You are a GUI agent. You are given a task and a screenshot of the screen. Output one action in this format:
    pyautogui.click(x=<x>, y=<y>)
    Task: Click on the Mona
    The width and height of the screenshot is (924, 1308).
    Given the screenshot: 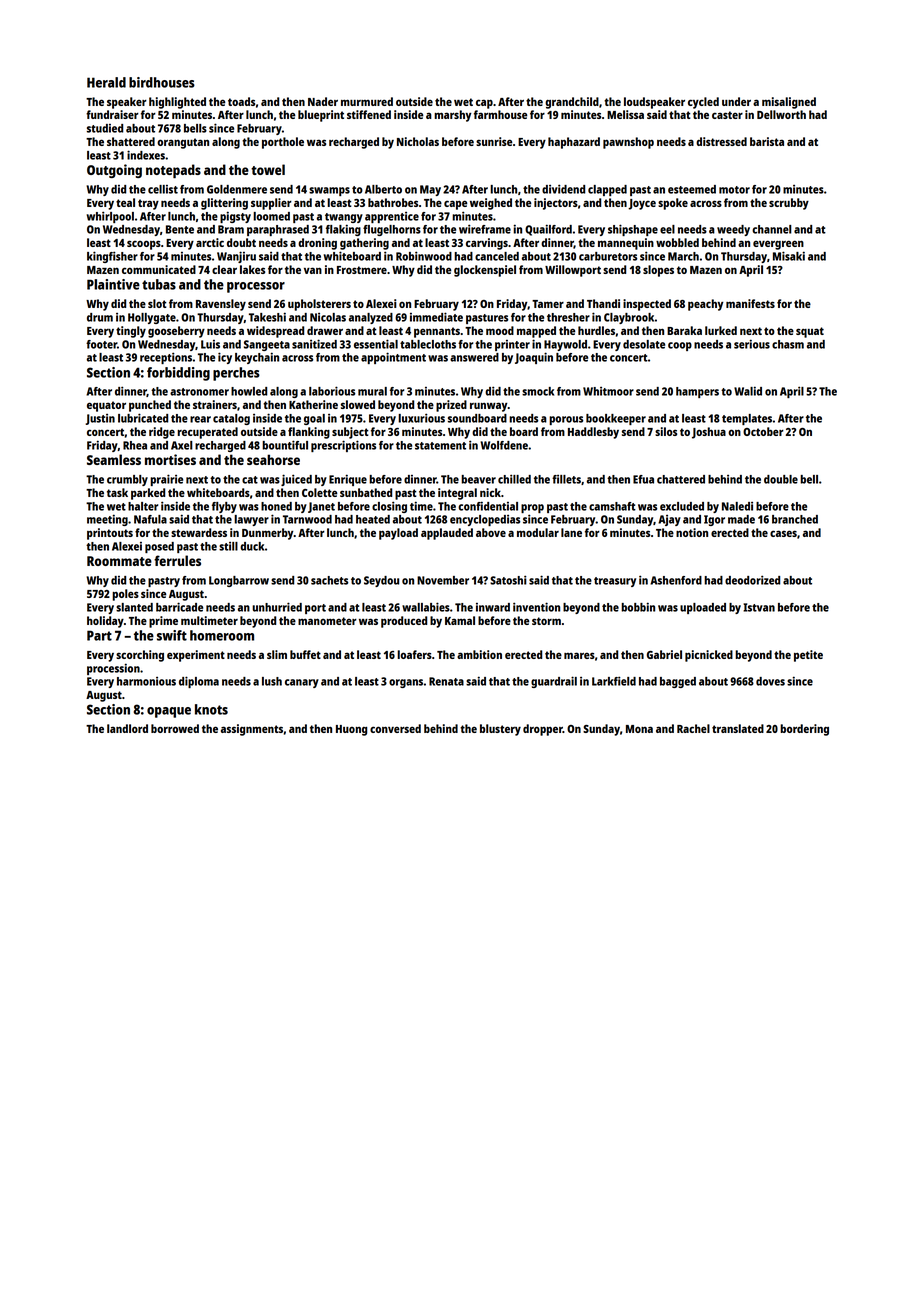 What is the action you would take?
    pyautogui.click(x=639, y=729)
